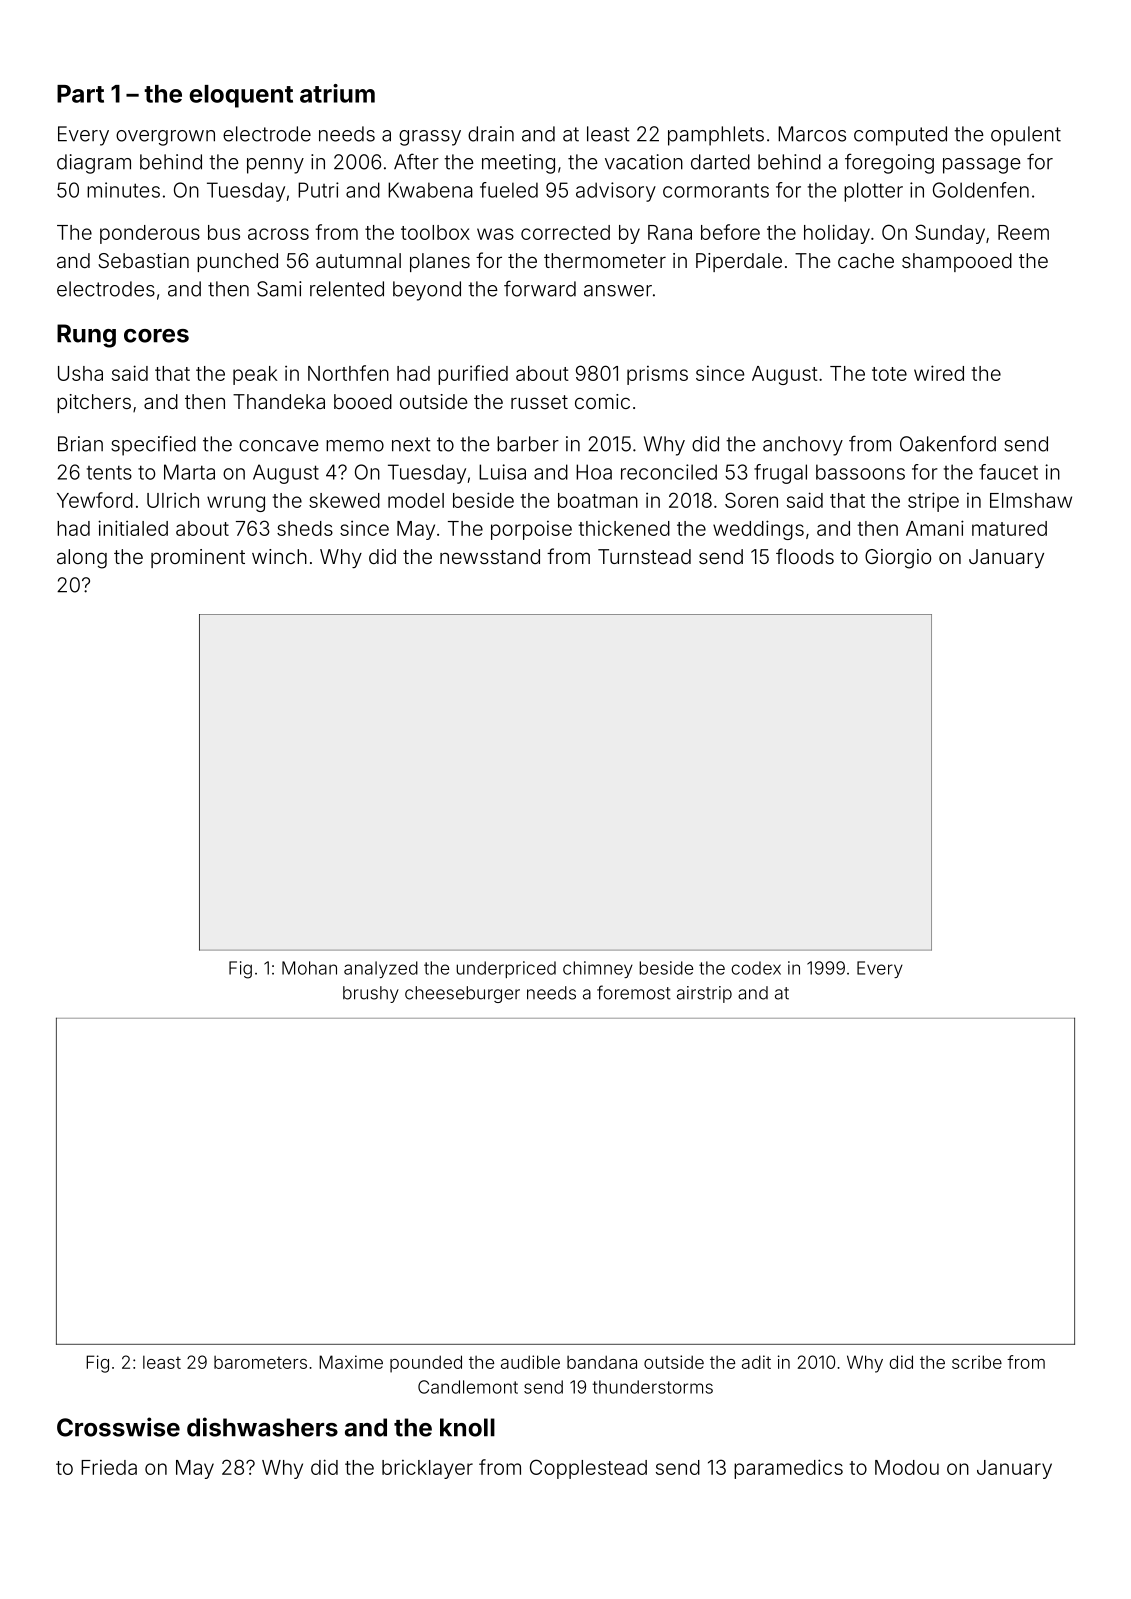 The width and height of the screenshot is (1131, 1599). Describe the element at coordinates (427, 1469) in the screenshot. I see `bricklayer` at that location.
